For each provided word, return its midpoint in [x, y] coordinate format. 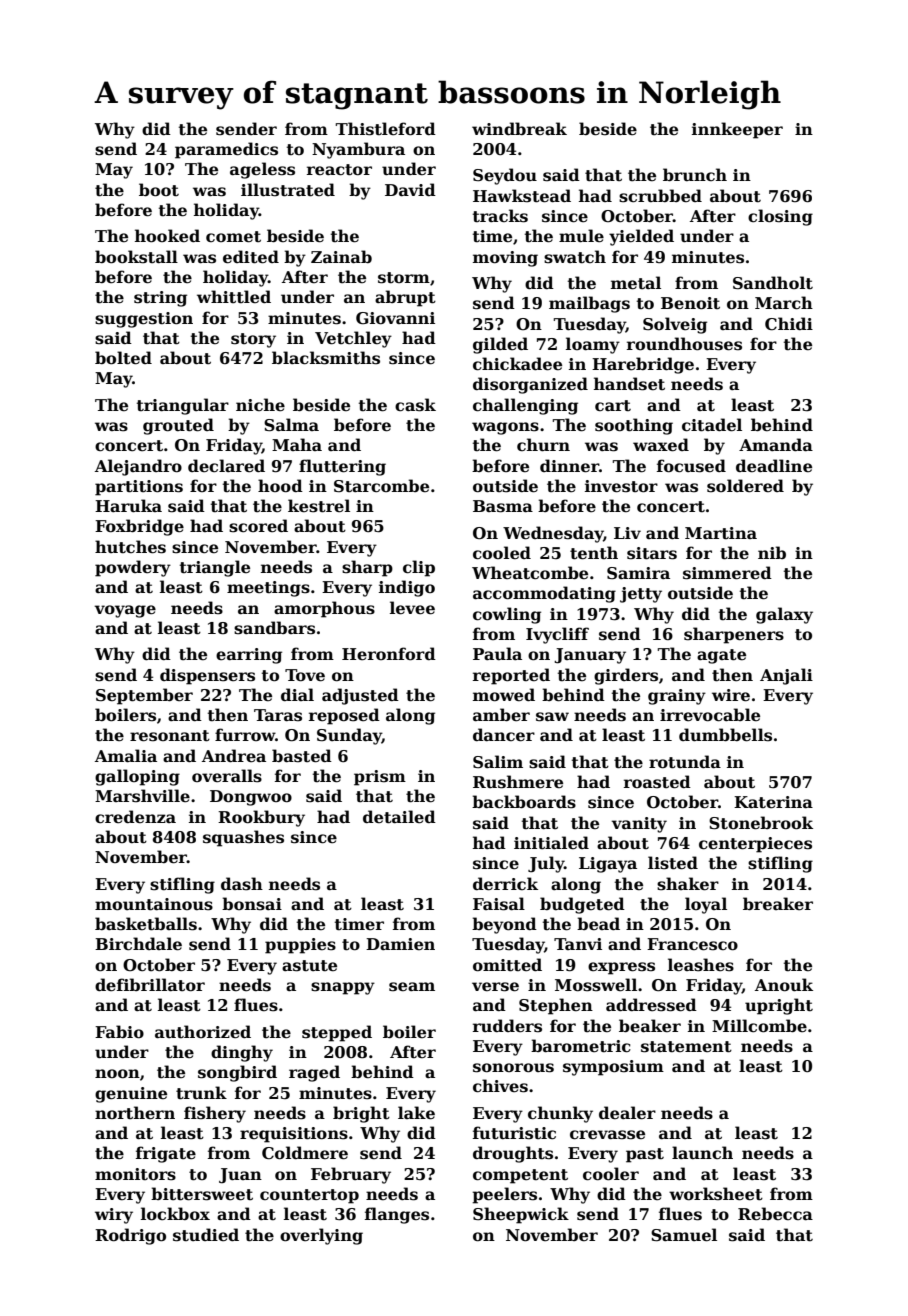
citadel [712, 425]
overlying [321, 1236]
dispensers [207, 676]
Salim [498, 762]
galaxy [784, 615]
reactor [339, 170]
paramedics [226, 150]
